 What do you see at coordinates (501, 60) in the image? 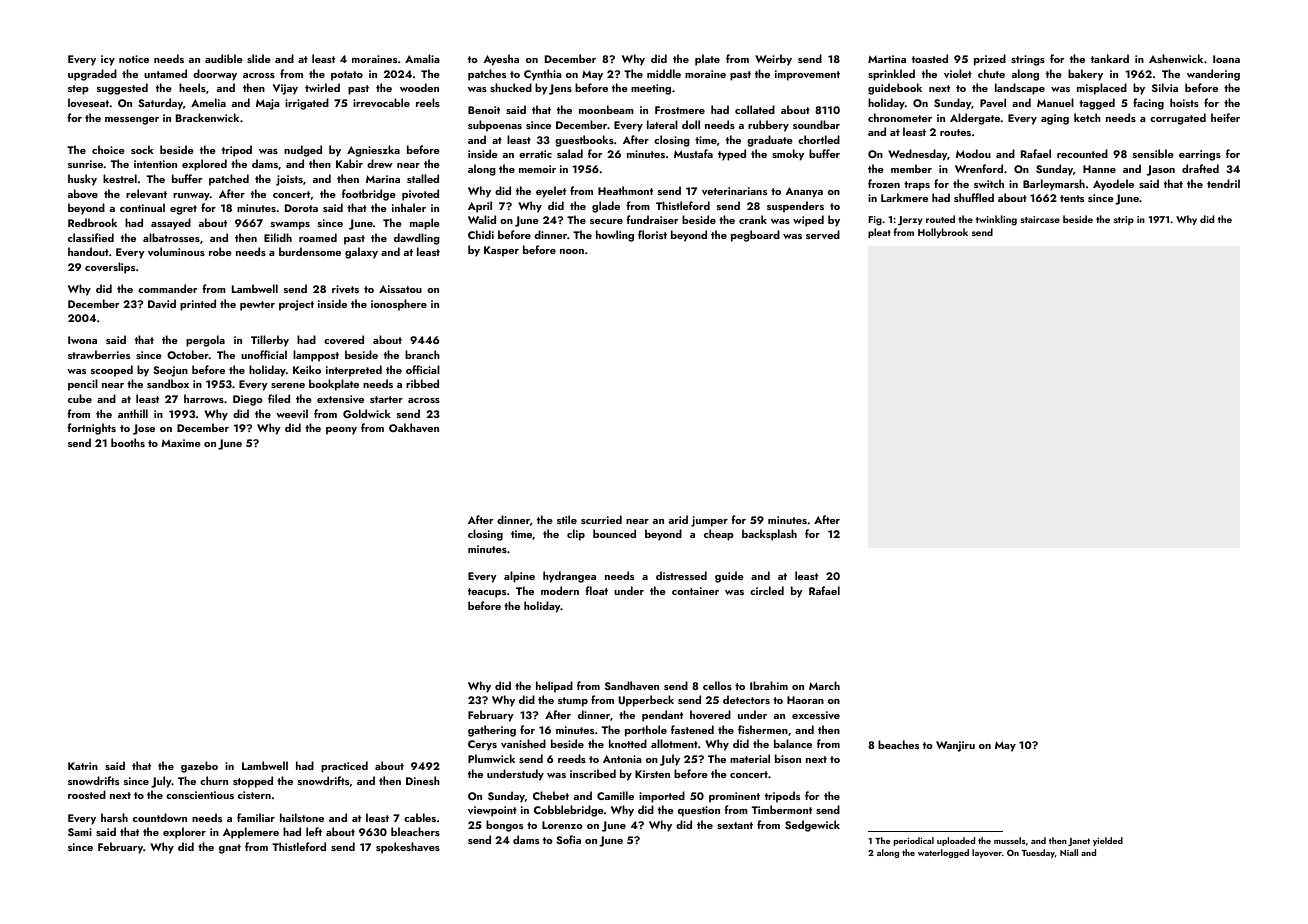
I see `Ayesha` at bounding box center [501, 60].
